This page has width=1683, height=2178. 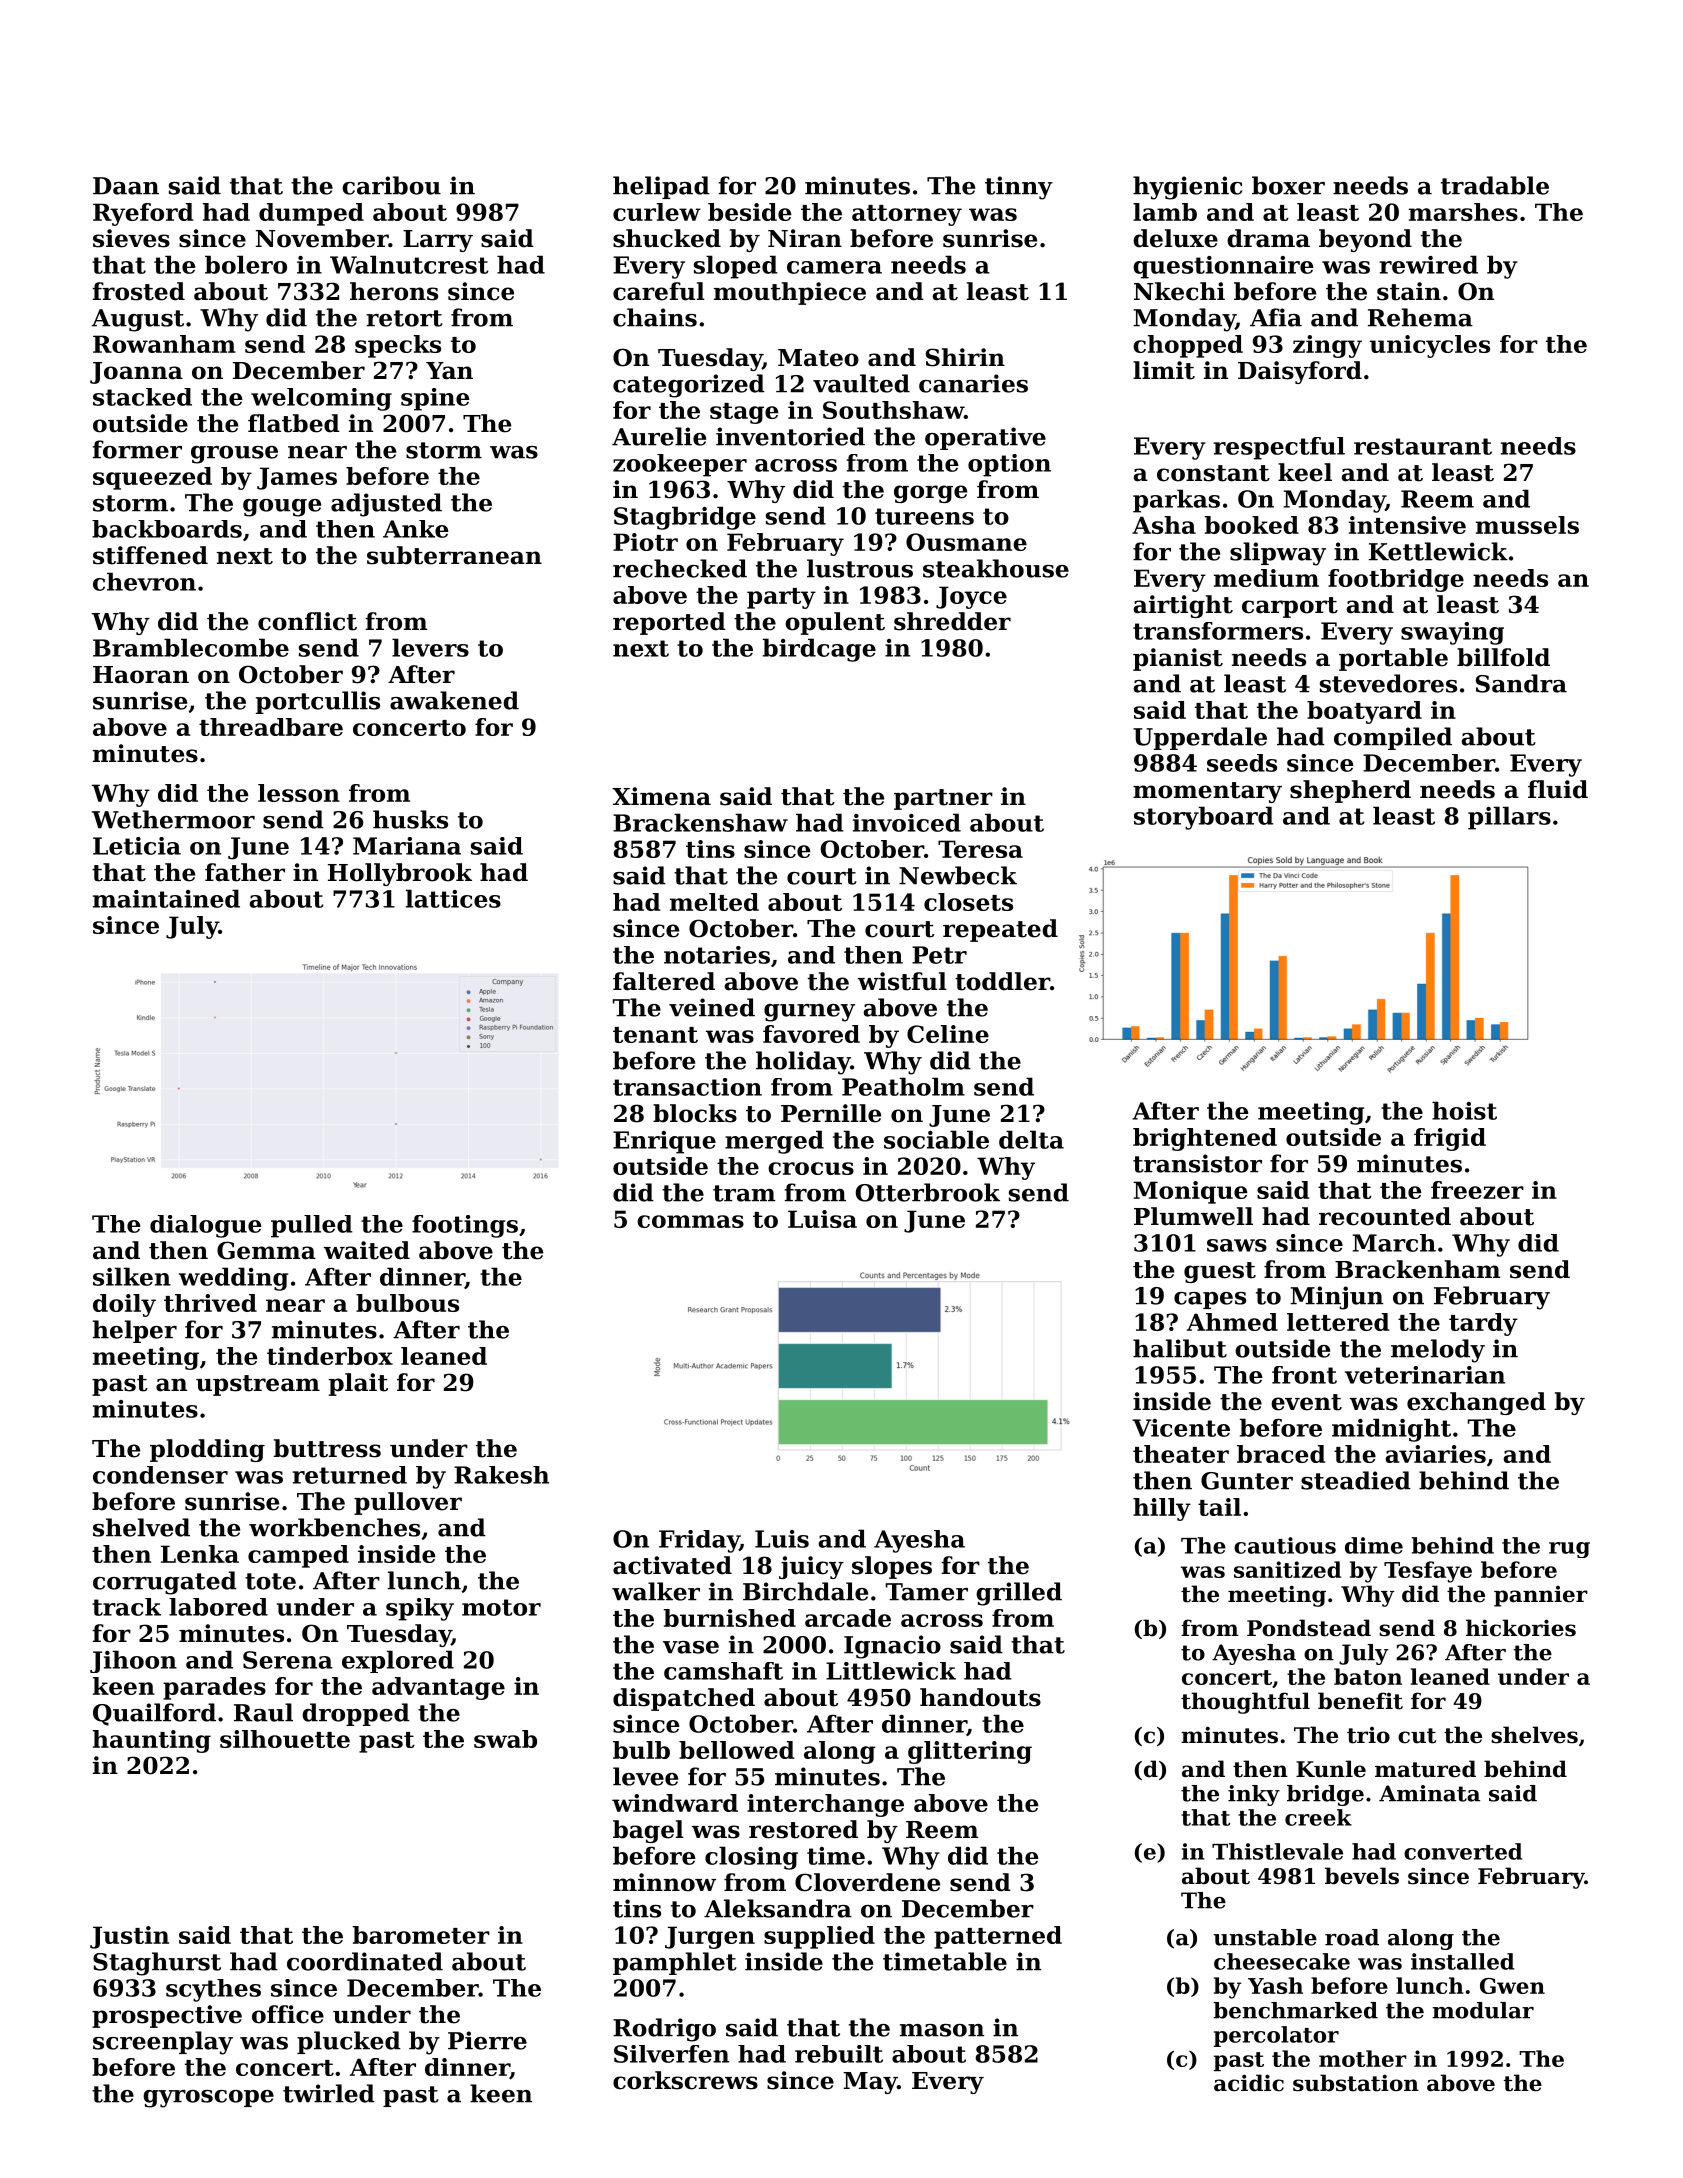 What do you see at coordinates (1464, 1110) in the page?
I see `hoist` at bounding box center [1464, 1110].
